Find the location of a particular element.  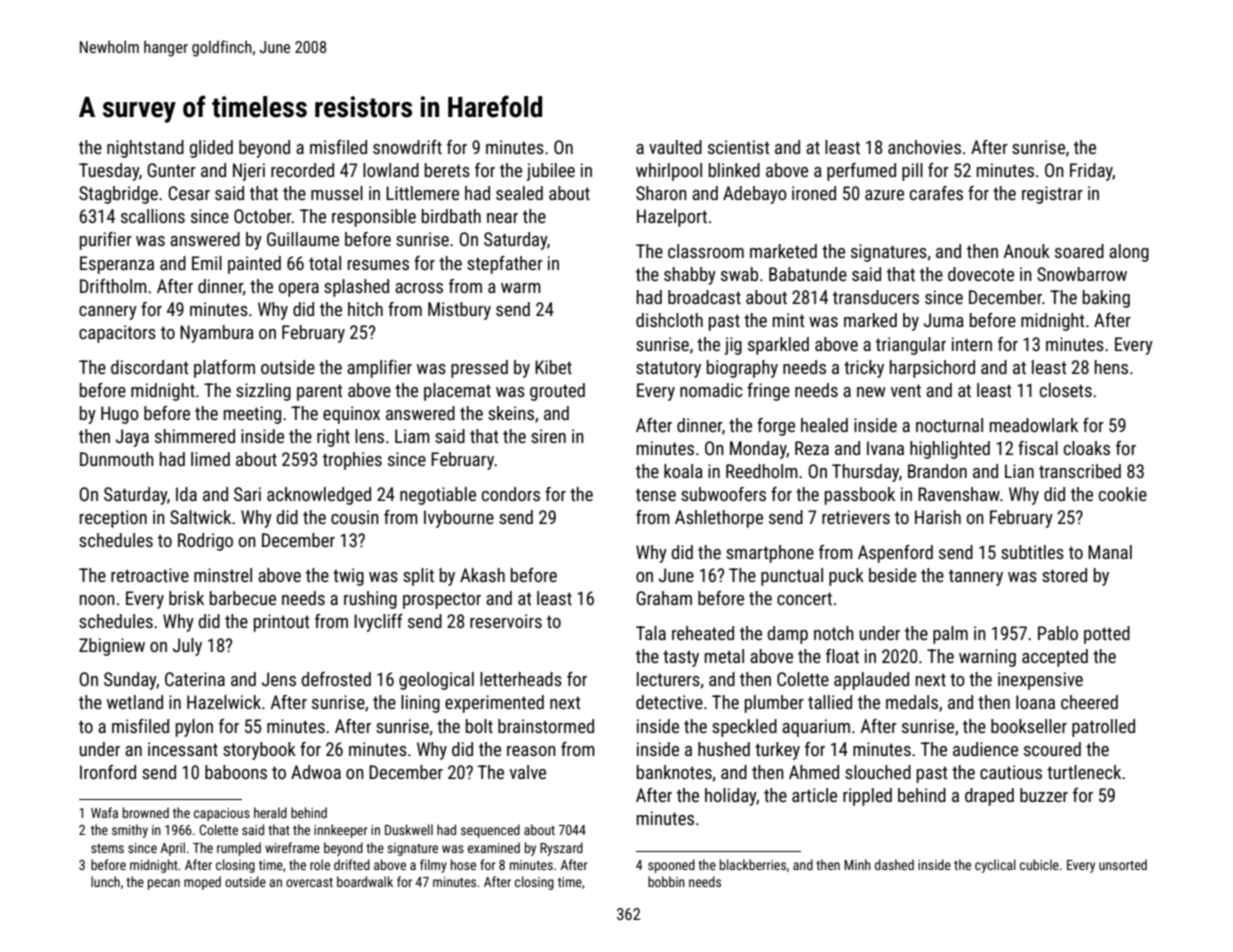

intern is located at coordinates (972, 344).
